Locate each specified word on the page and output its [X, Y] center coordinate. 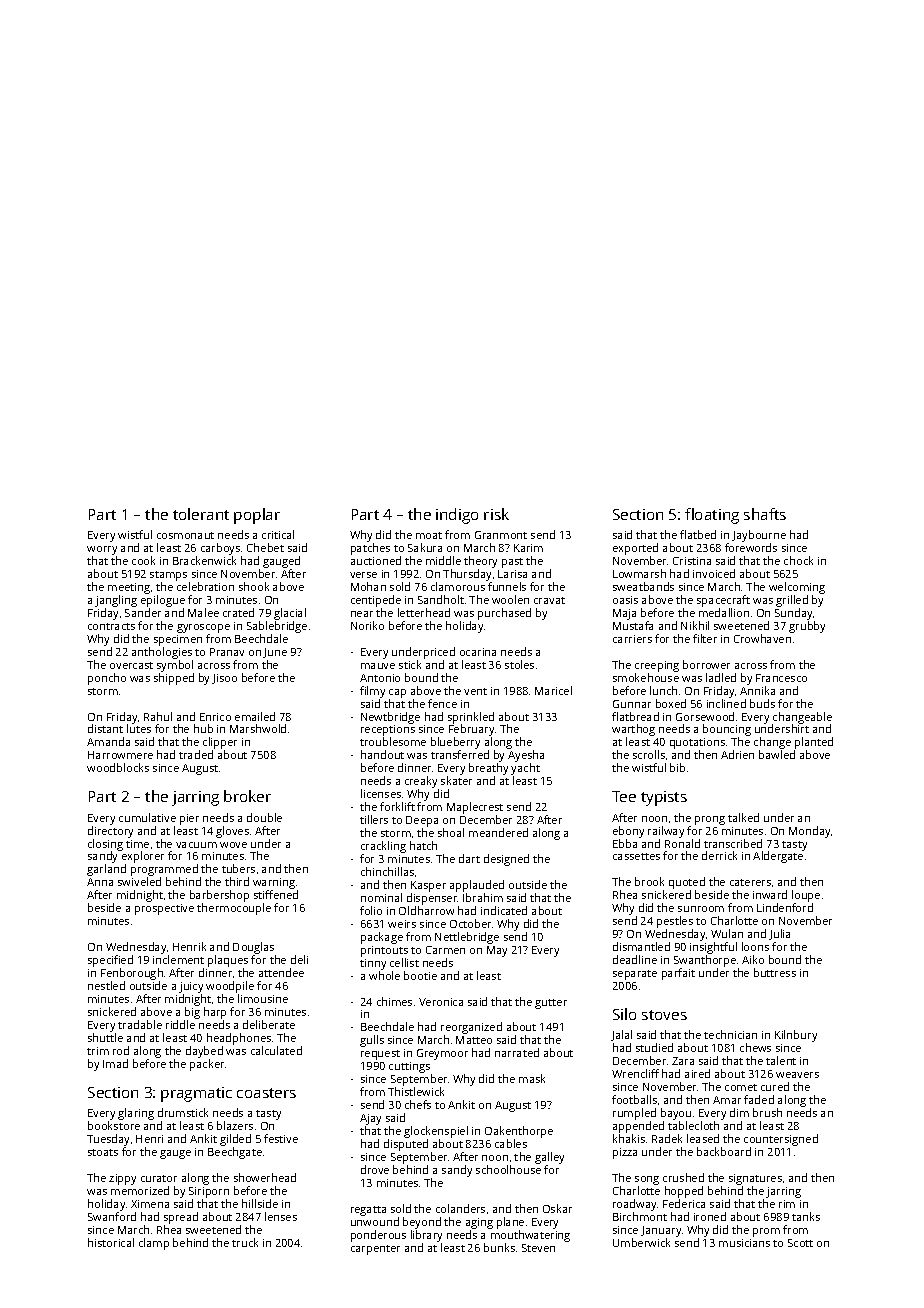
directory [110, 832]
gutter [551, 1004]
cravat [549, 600]
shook [254, 586]
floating [712, 516]
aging [479, 1223]
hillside [260, 1203]
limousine [263, 998]
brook [649, 881]
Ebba [625, 843]
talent [781, 1060]
